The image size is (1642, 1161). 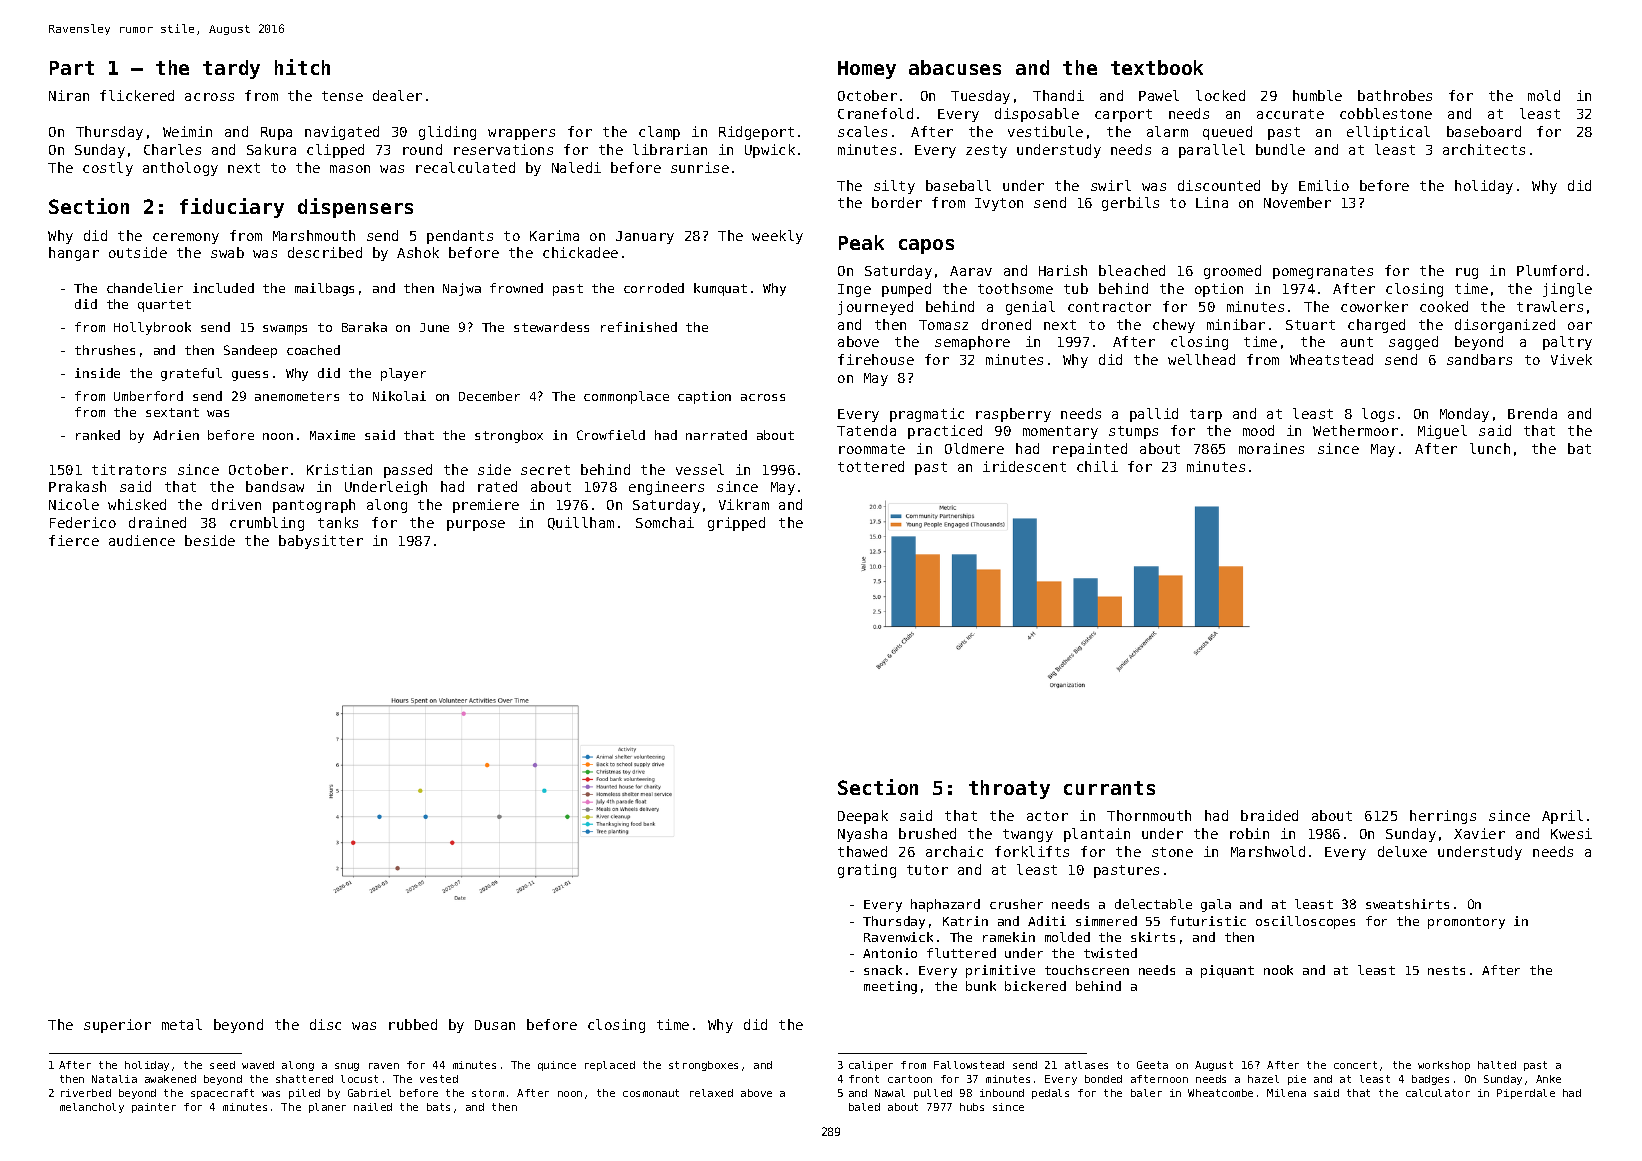 What do you see at coordinates (231, 69) in the screenshot?
I see `tardy` at bounding box center [231, 69].
